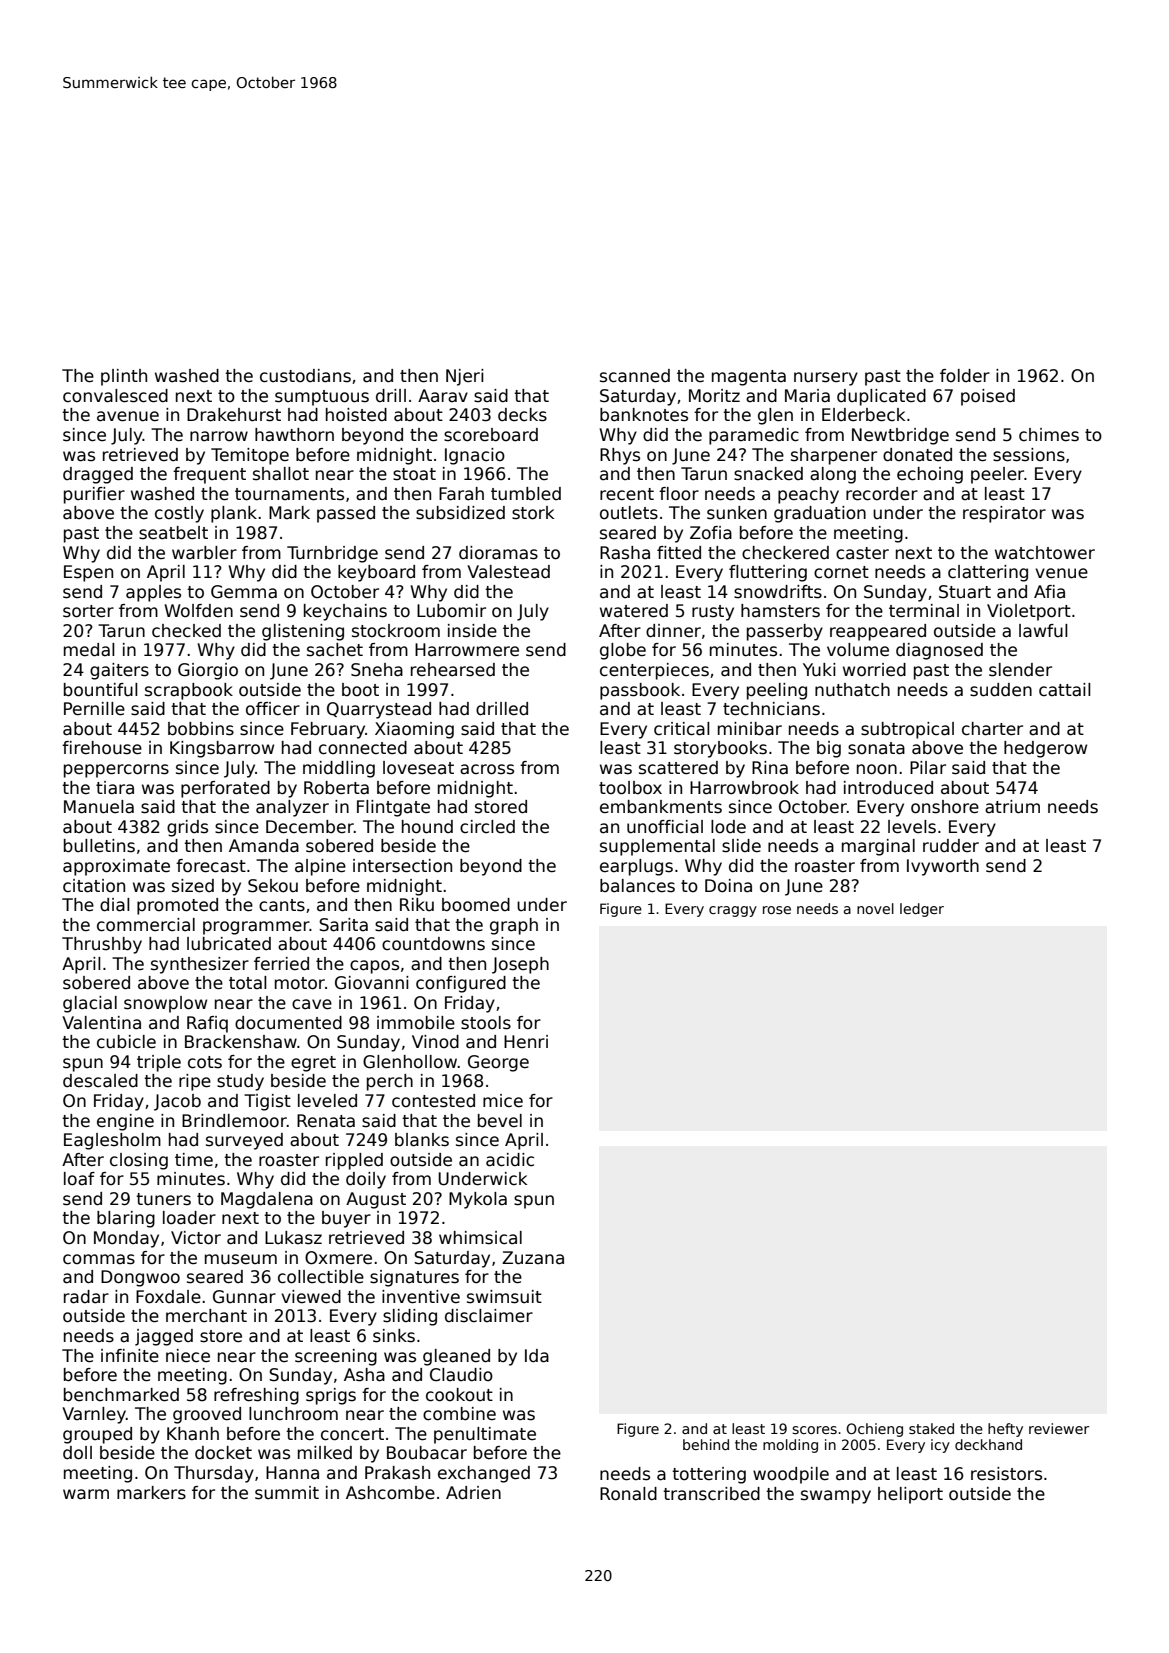  I want to click on plinth, so click(124, 377).
